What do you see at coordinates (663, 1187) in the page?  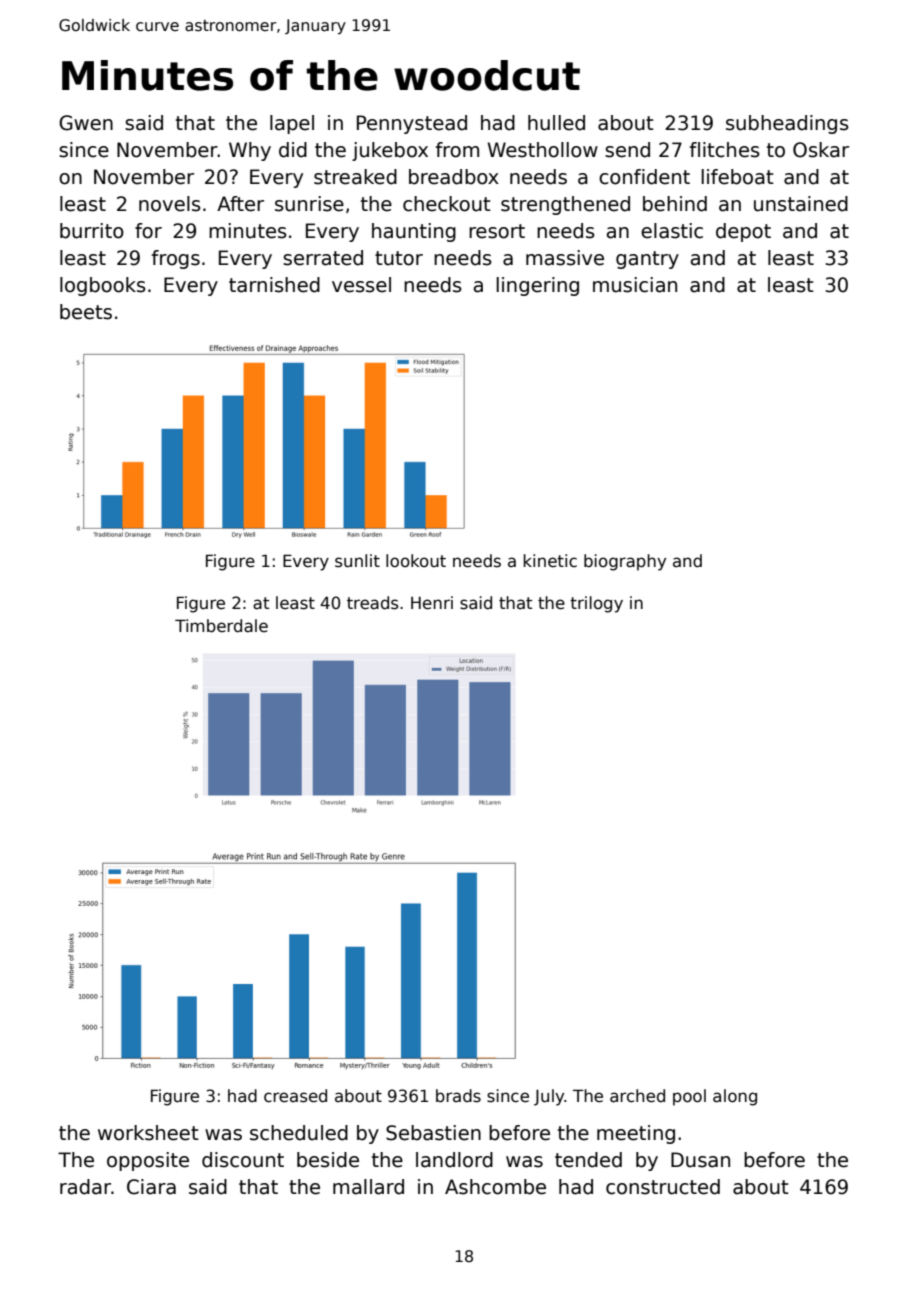 I see `constructed` at bounding box center [663, 1187].
